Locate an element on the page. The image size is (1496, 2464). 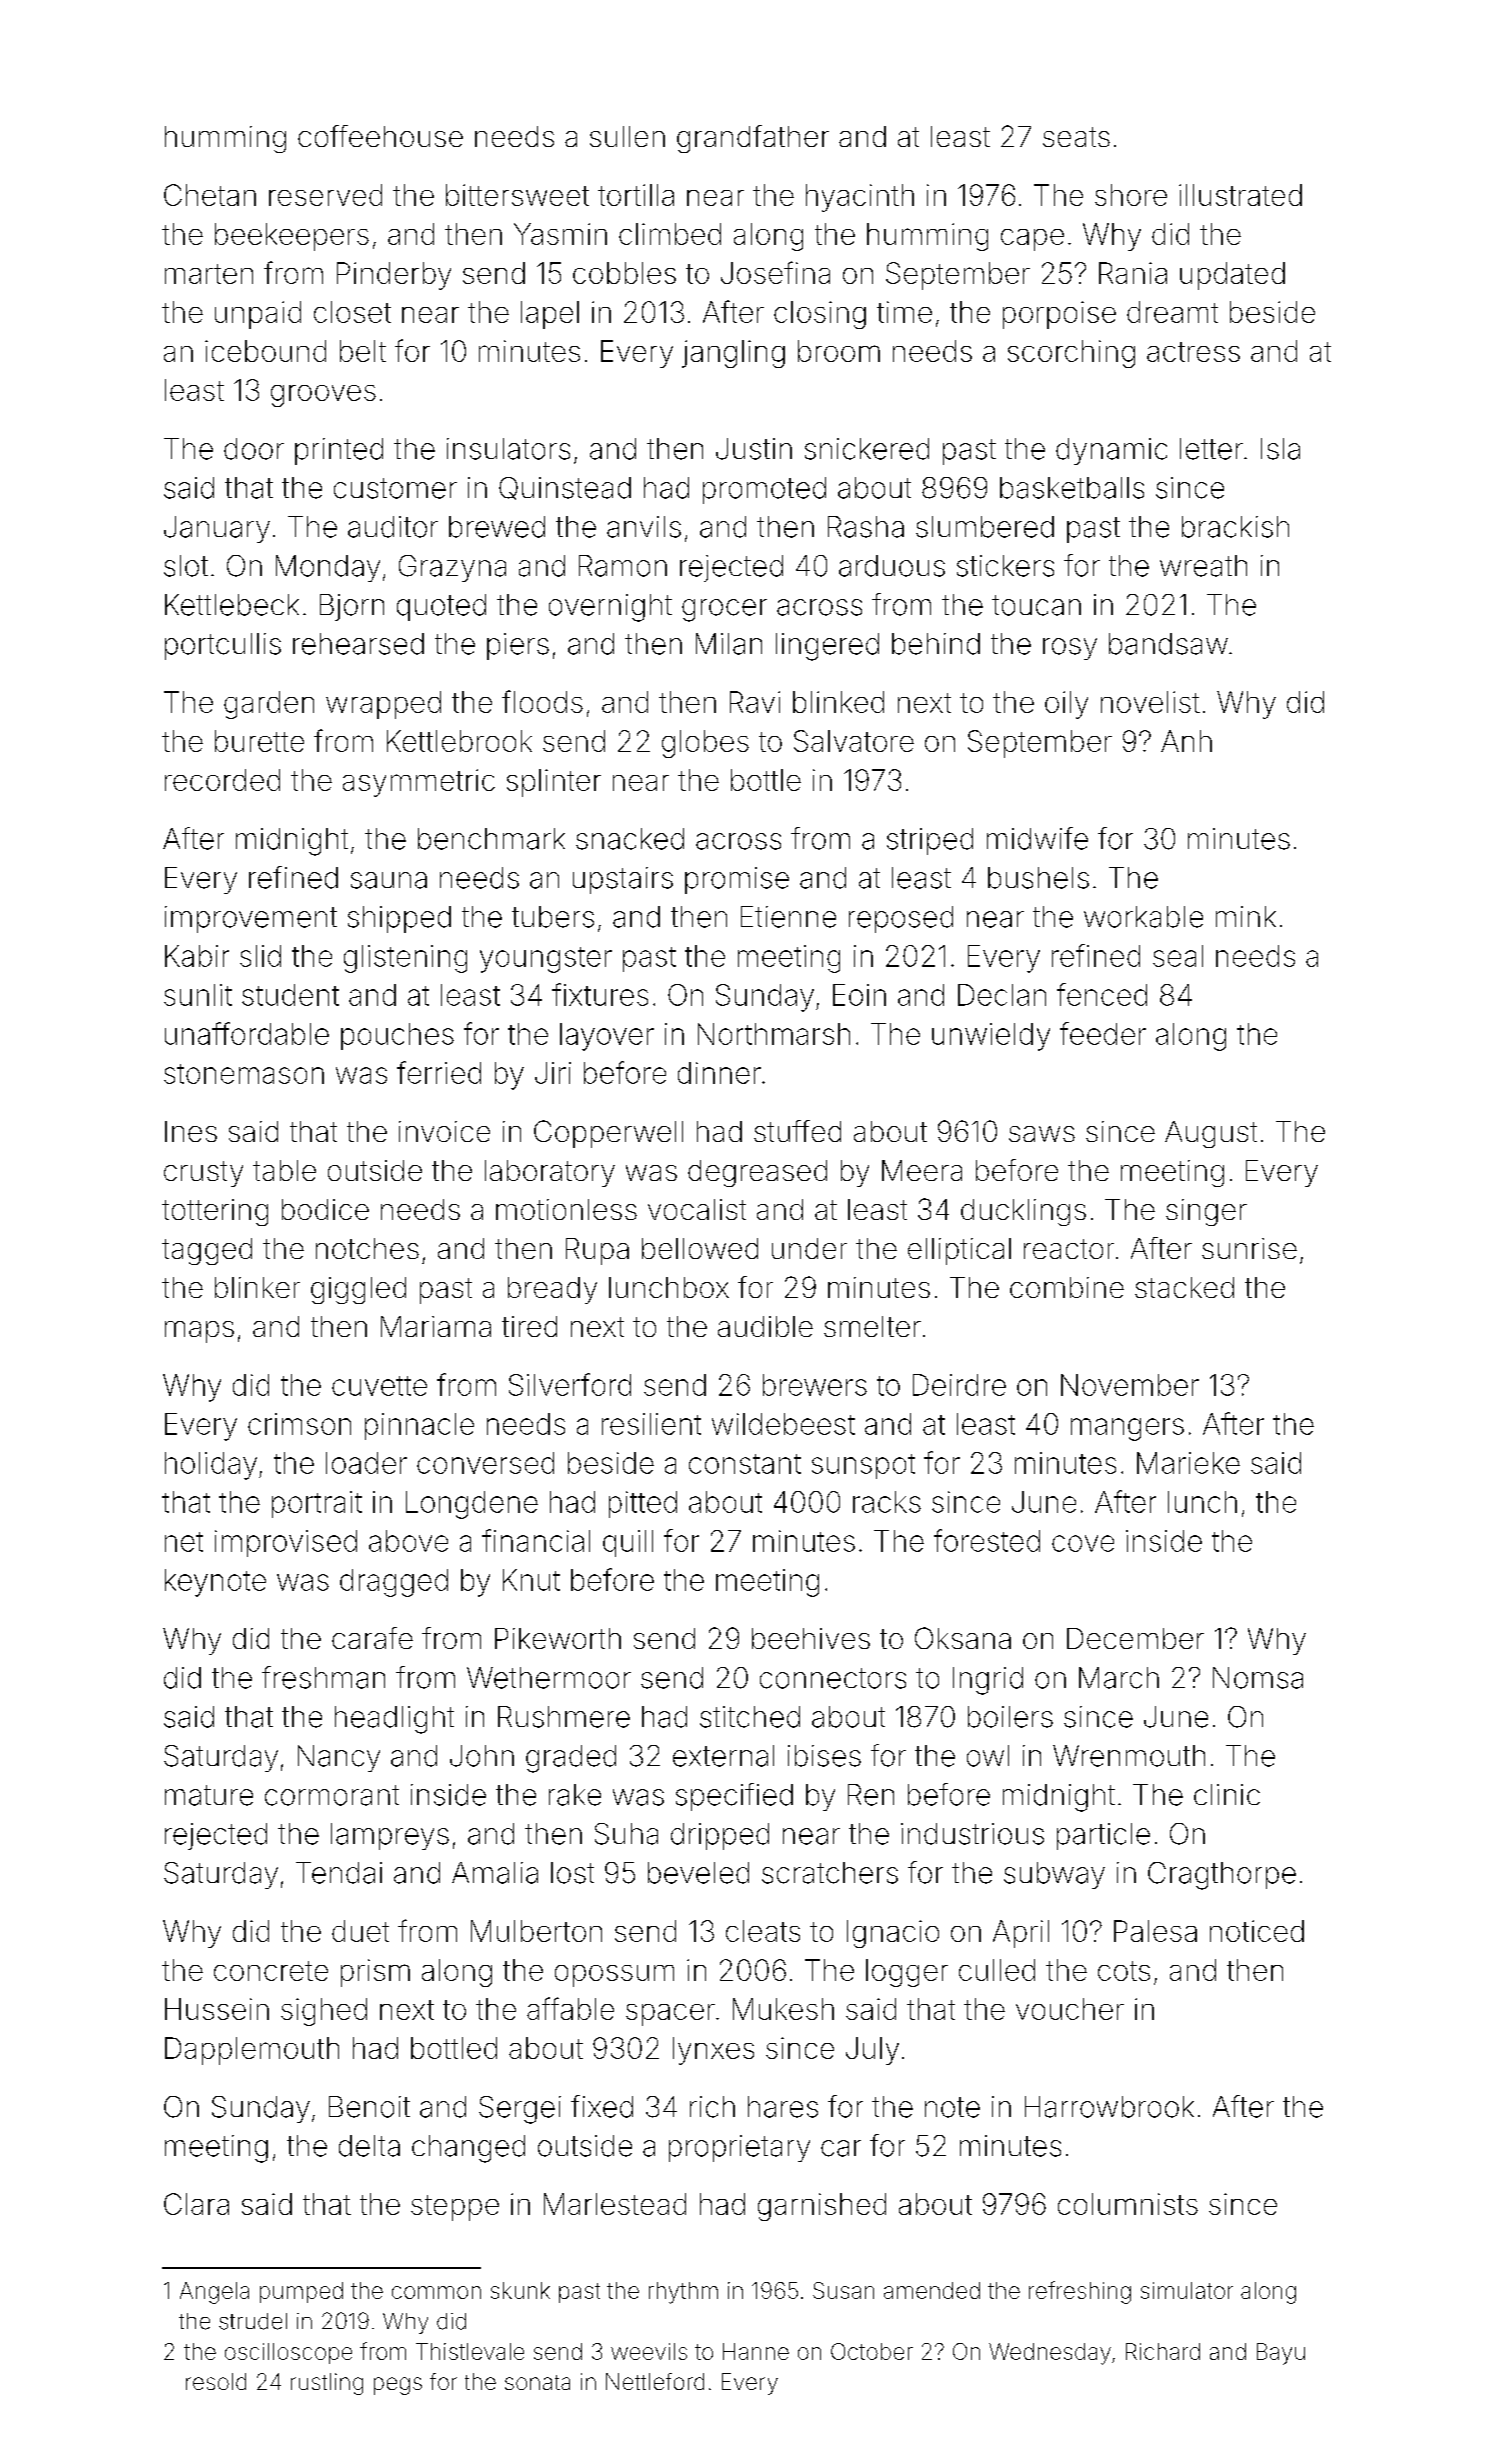
grandfather is located at coordinates (753, 139).
